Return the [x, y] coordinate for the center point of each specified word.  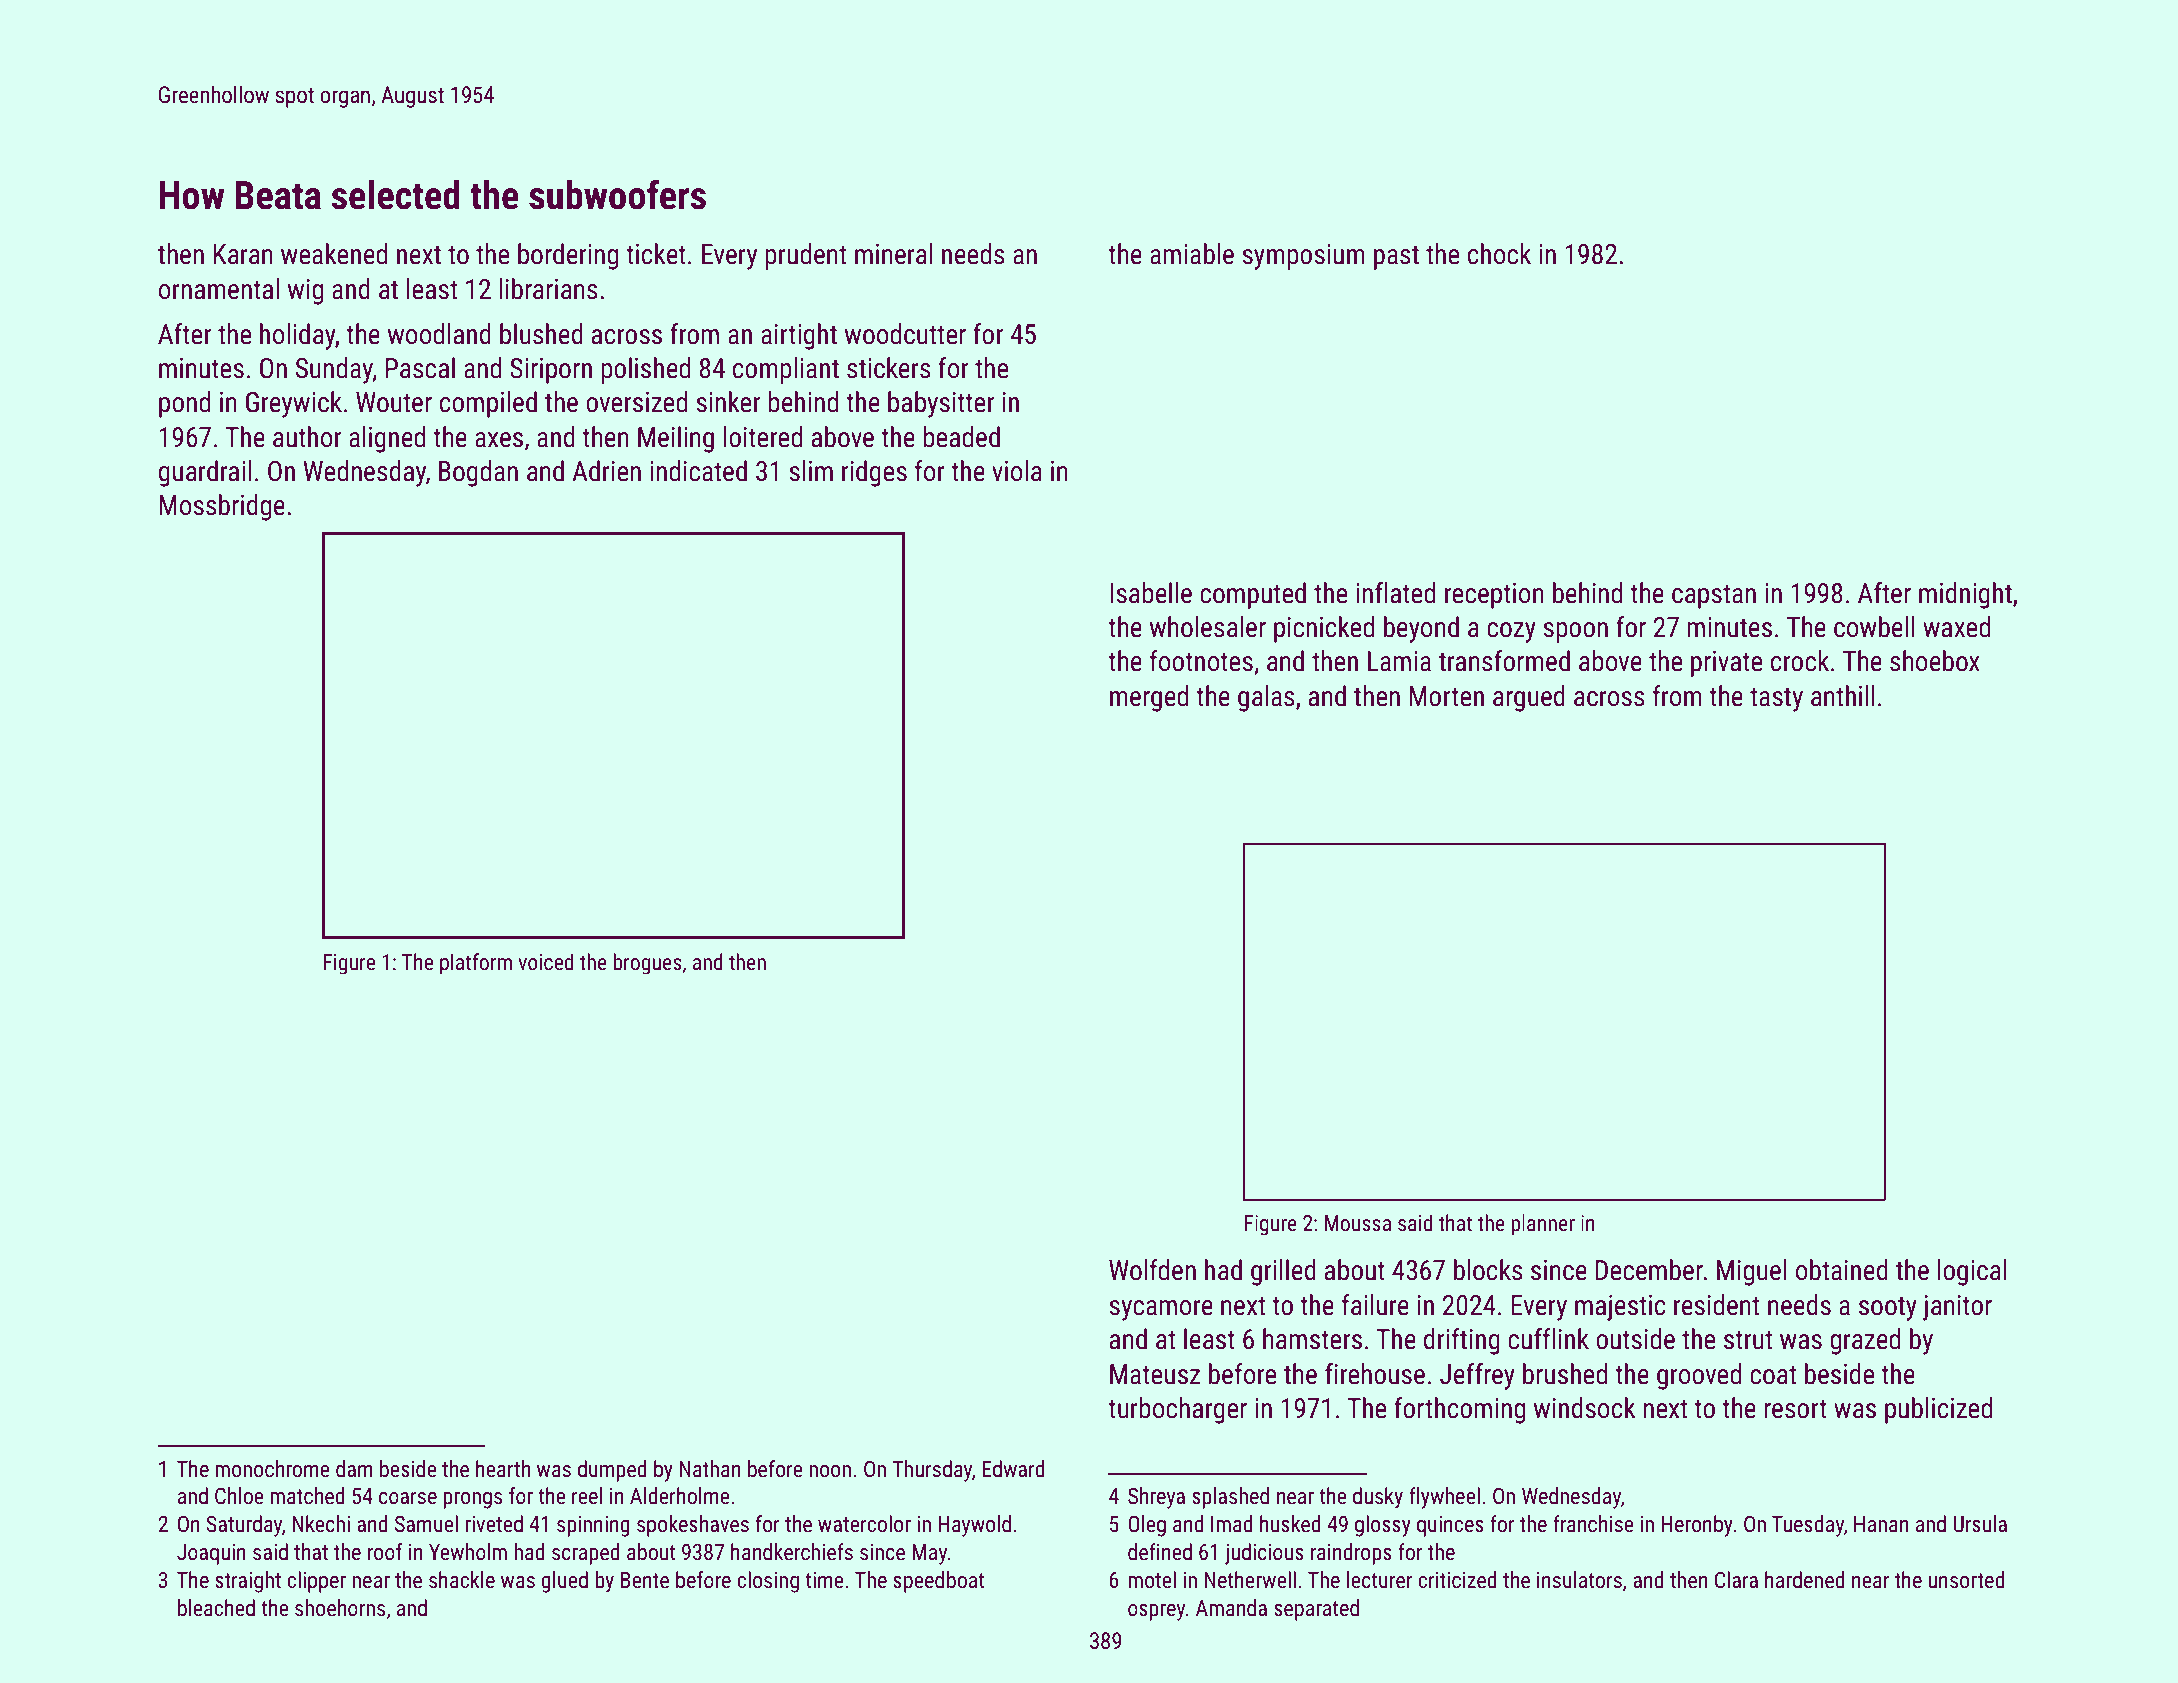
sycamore [1161, 1310]
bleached [216, 1608]
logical [1972, 1272]
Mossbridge [222, 507]
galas [1266, 698]
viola [1017, 471]
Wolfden [1152, 1270]
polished [645, 370]
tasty [1776, 700]
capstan [1714, 597]
